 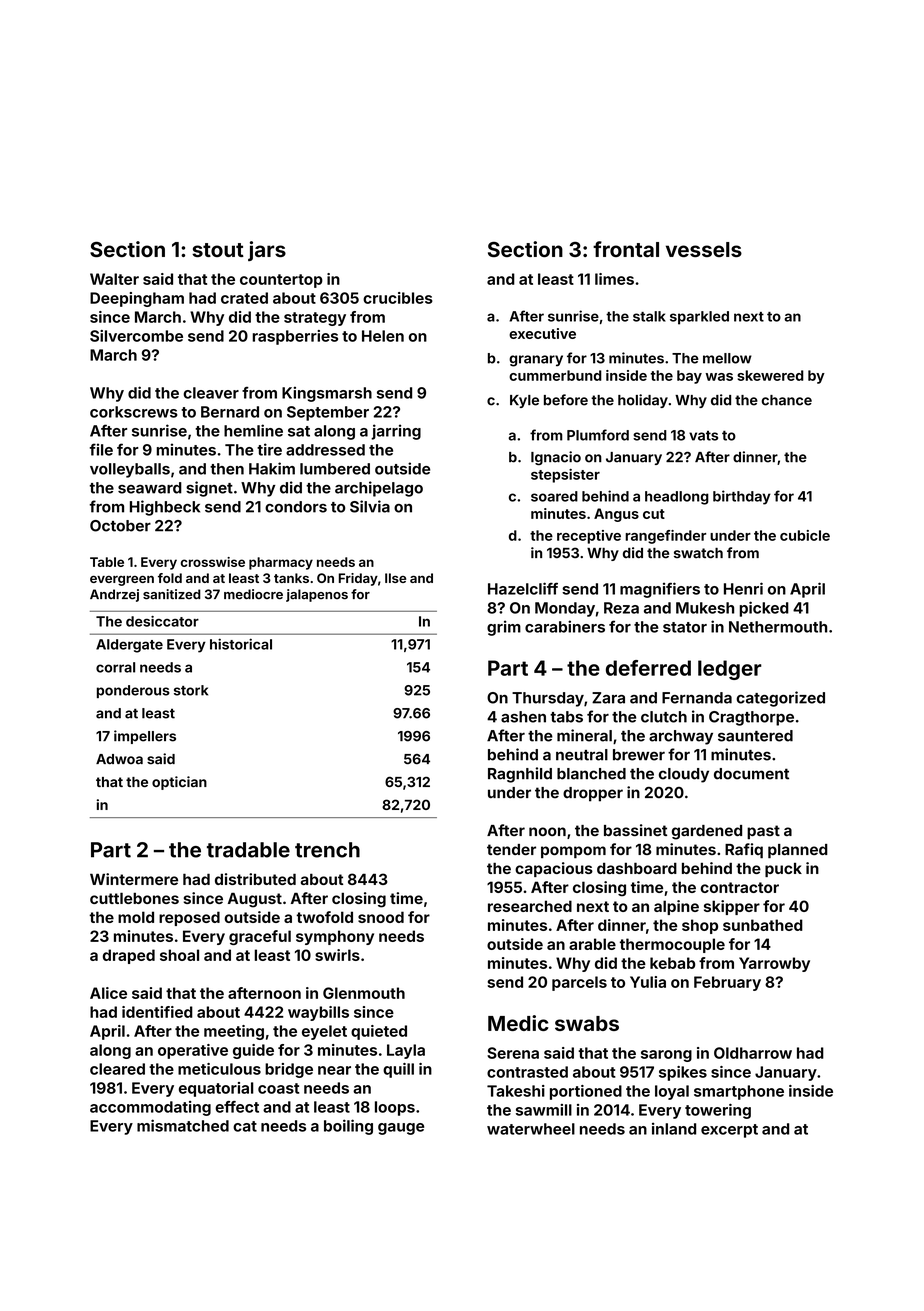 I want to click on Ragnhild, so click(x=520, y=775).
